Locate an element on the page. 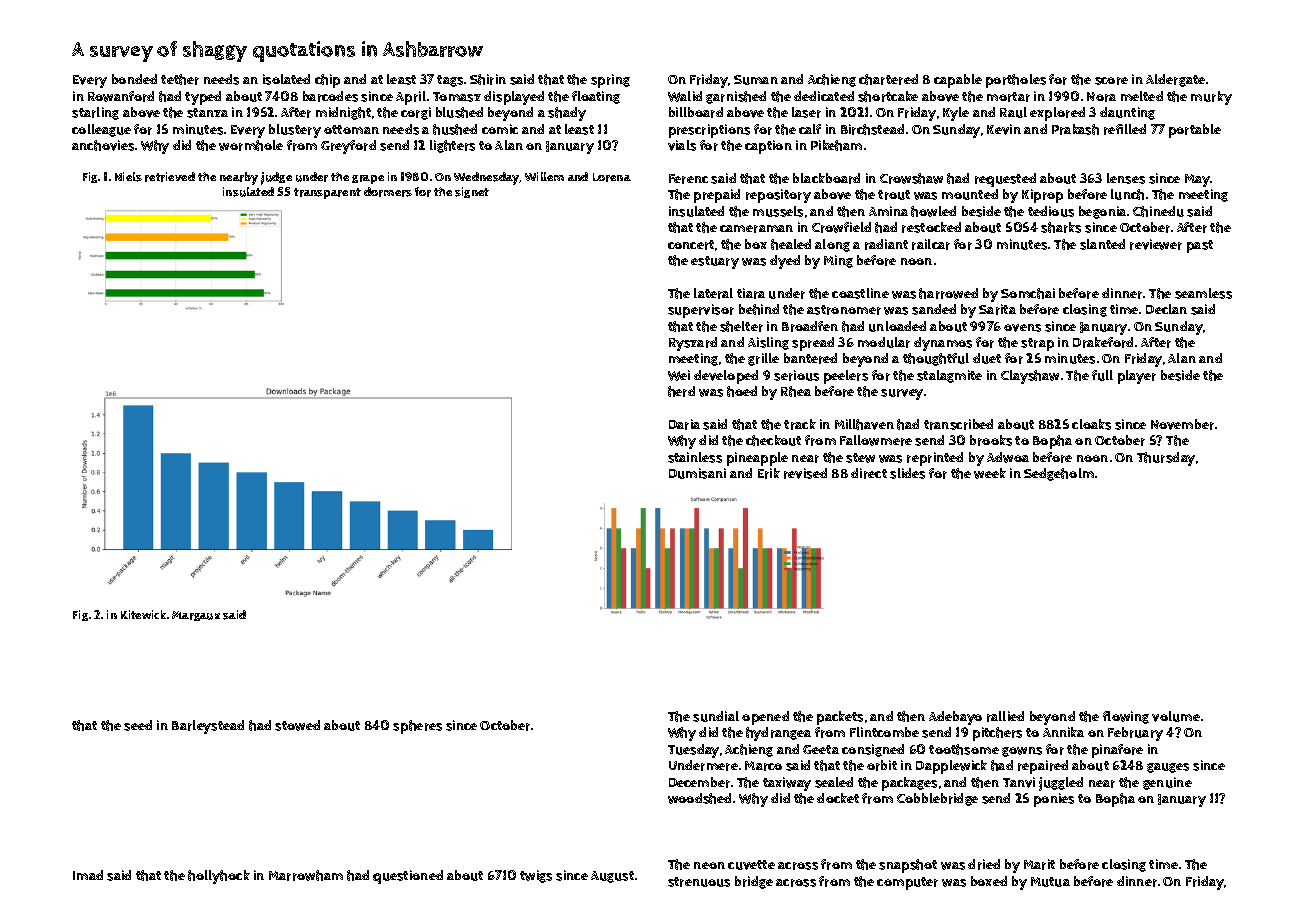 Image resolution: width=1308 pixels, height=924 pixels. genuine is located at coordinates (1167, 783).
